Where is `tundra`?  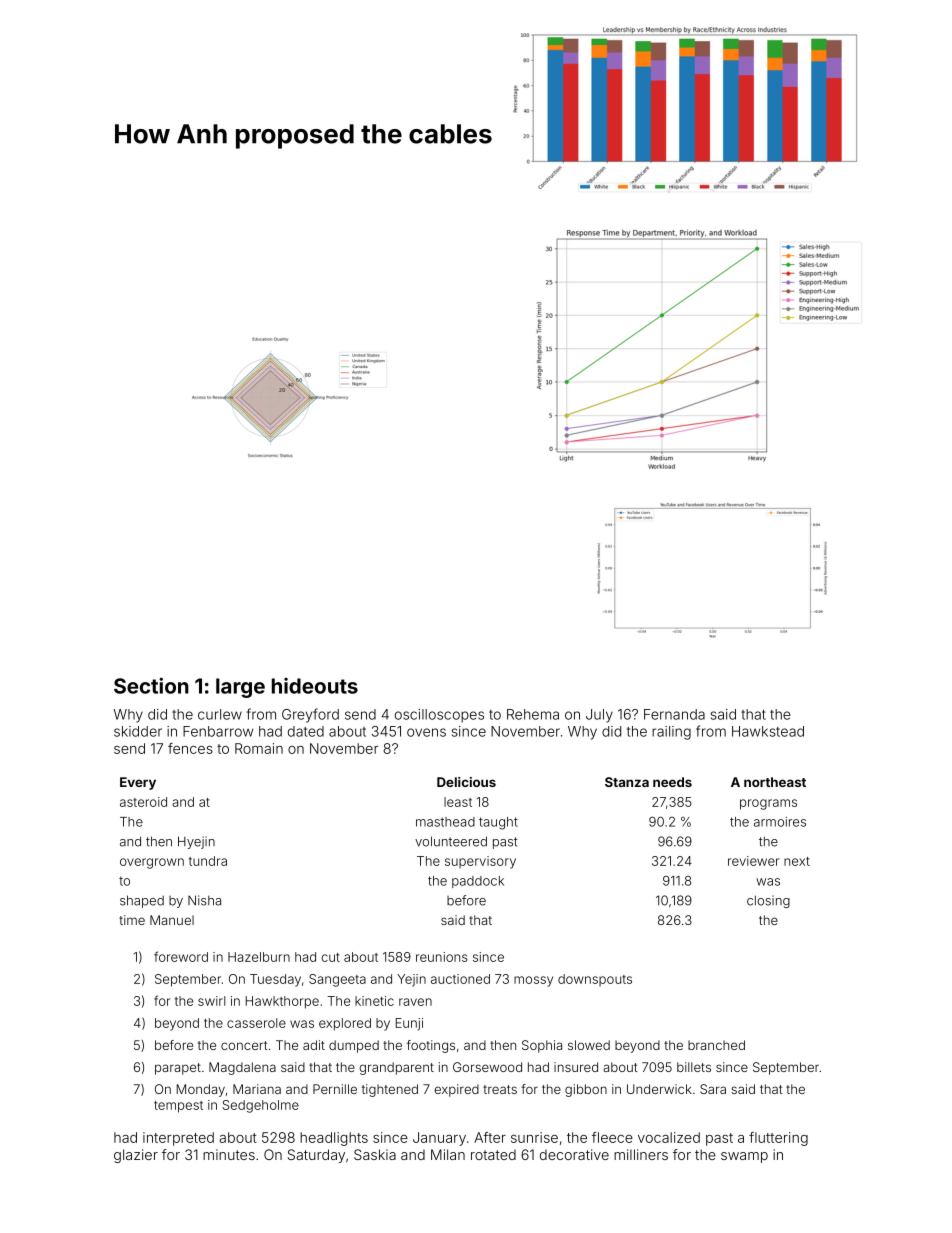 tundra is located at coordinates (208, 861).
